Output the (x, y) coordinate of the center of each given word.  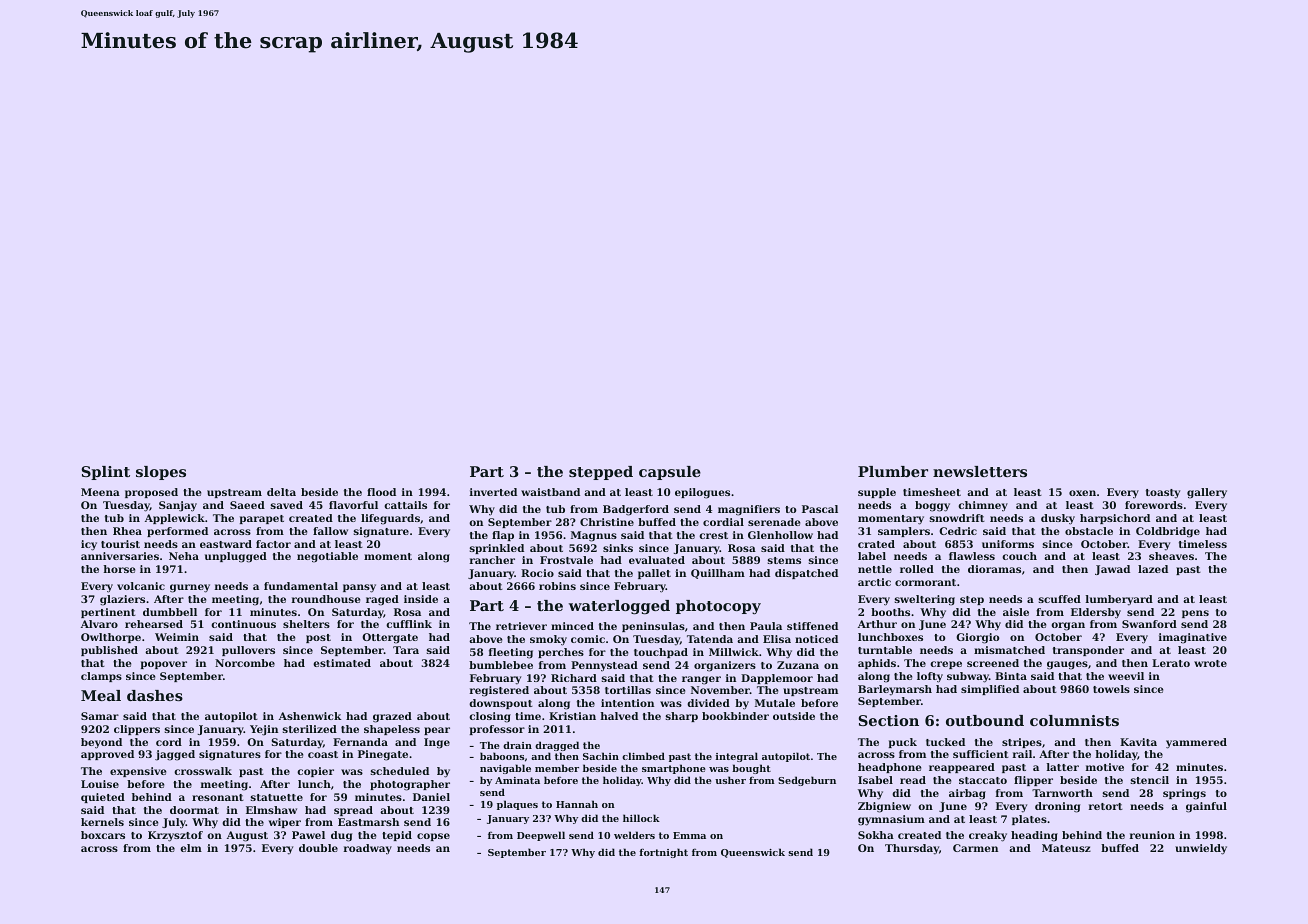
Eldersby (1096, 613)
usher (730, 780)
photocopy (718, 607)
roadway (368, 849)
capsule (670, 473)
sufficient (981, 754)
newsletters (980, 471)
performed (177, 532)
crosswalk (203, 771)
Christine (607, 522)
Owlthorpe (111, 638)
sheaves (1171, 556)
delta (281, 492)
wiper (285, 823)
